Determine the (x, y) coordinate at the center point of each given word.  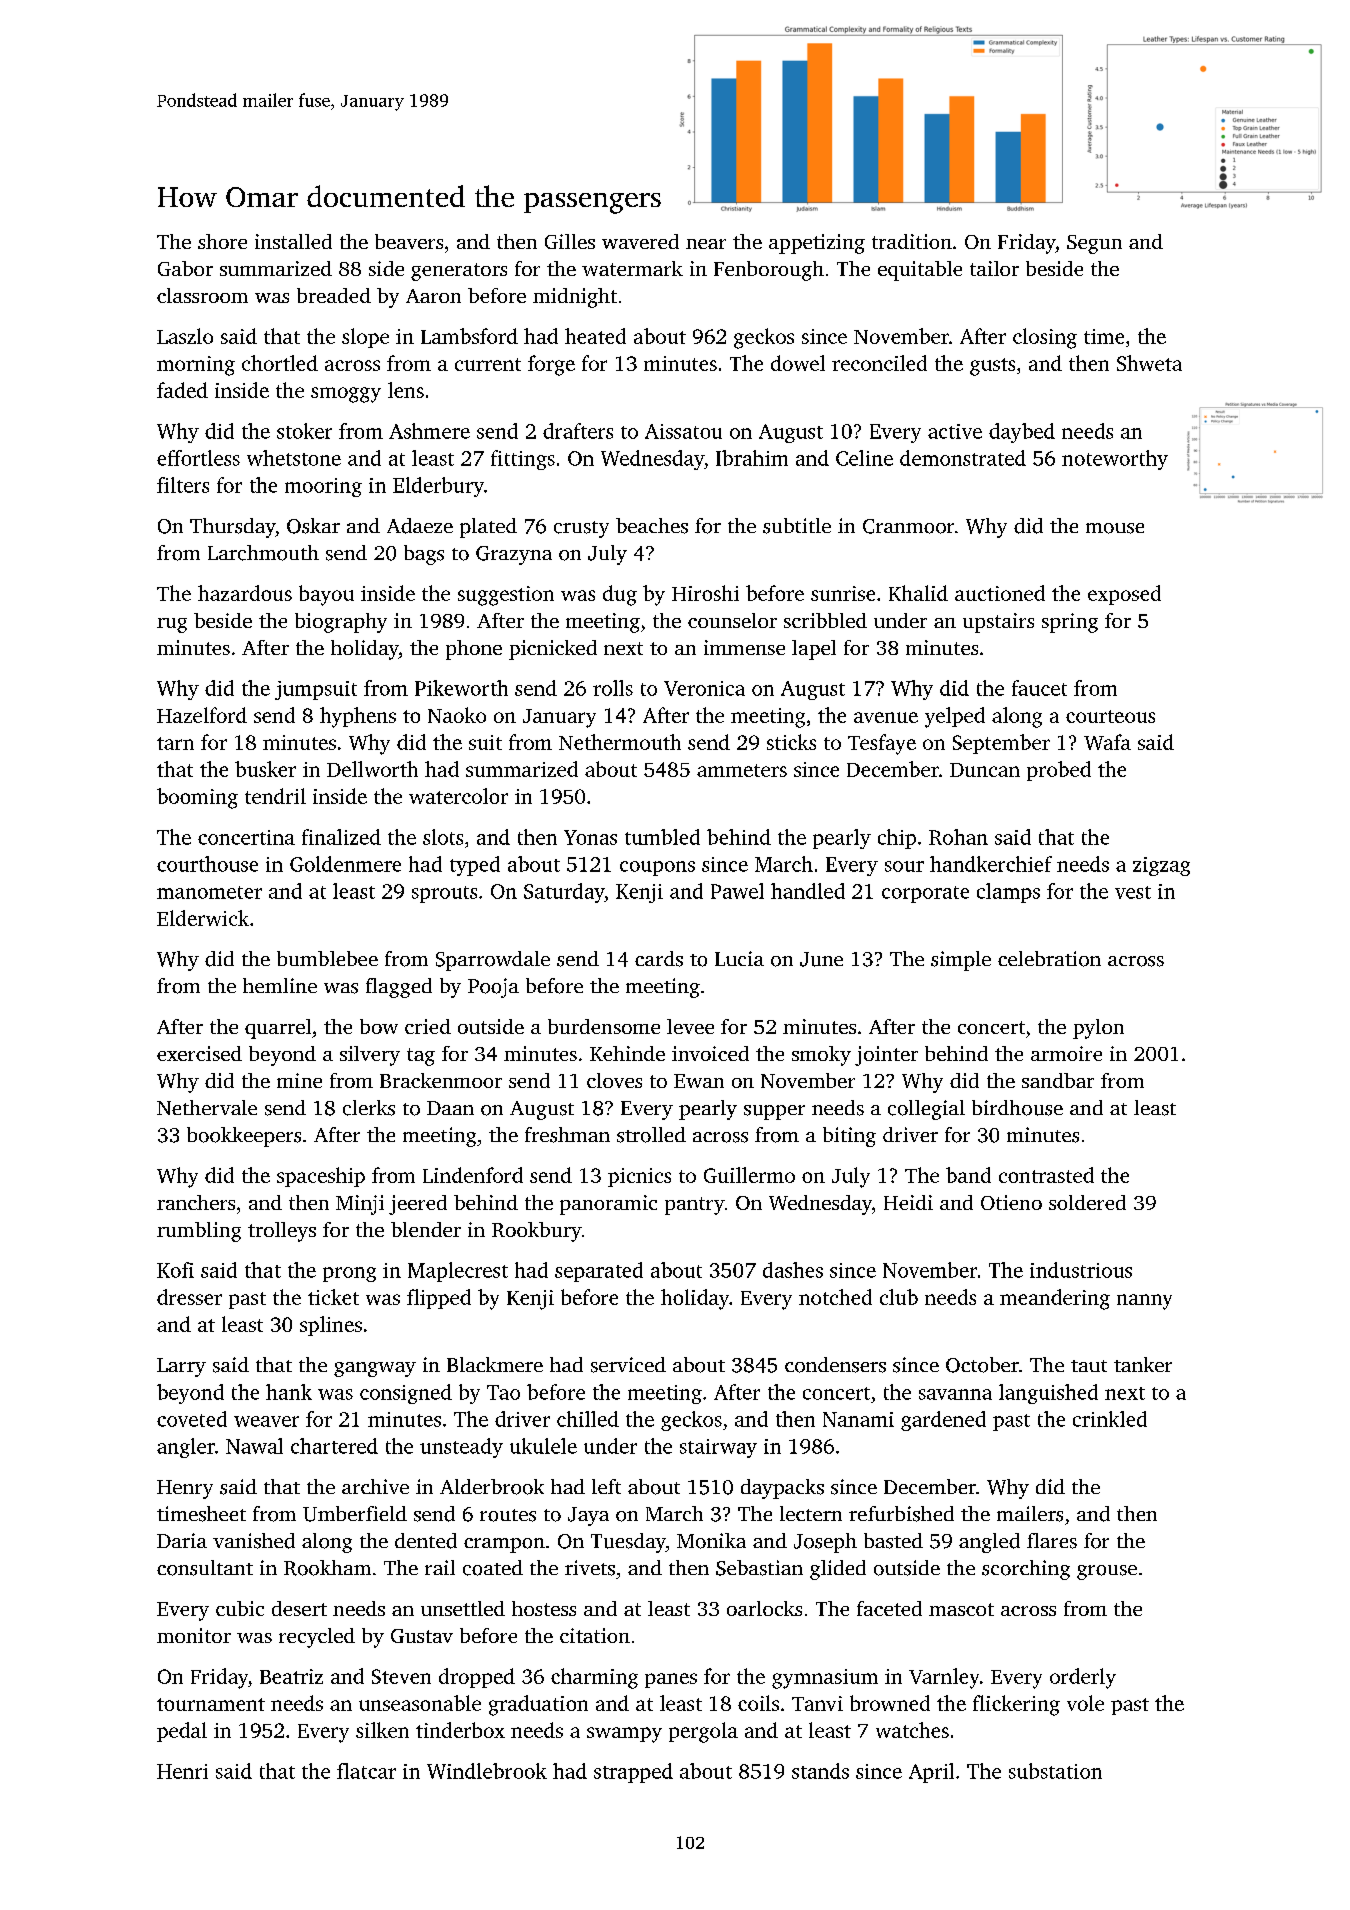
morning (196, 366)
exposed (1124, 595)
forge (551, 365)
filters (183, 485)
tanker (1143, 1364)
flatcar (366, 1771)
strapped (633, 1773)
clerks (369, 1108)
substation (1055, 1771)
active (955, 431)
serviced (628, 1365)
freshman (567, 1135)
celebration (1049, 959)
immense (744, 647)
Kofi (175, 1270)
